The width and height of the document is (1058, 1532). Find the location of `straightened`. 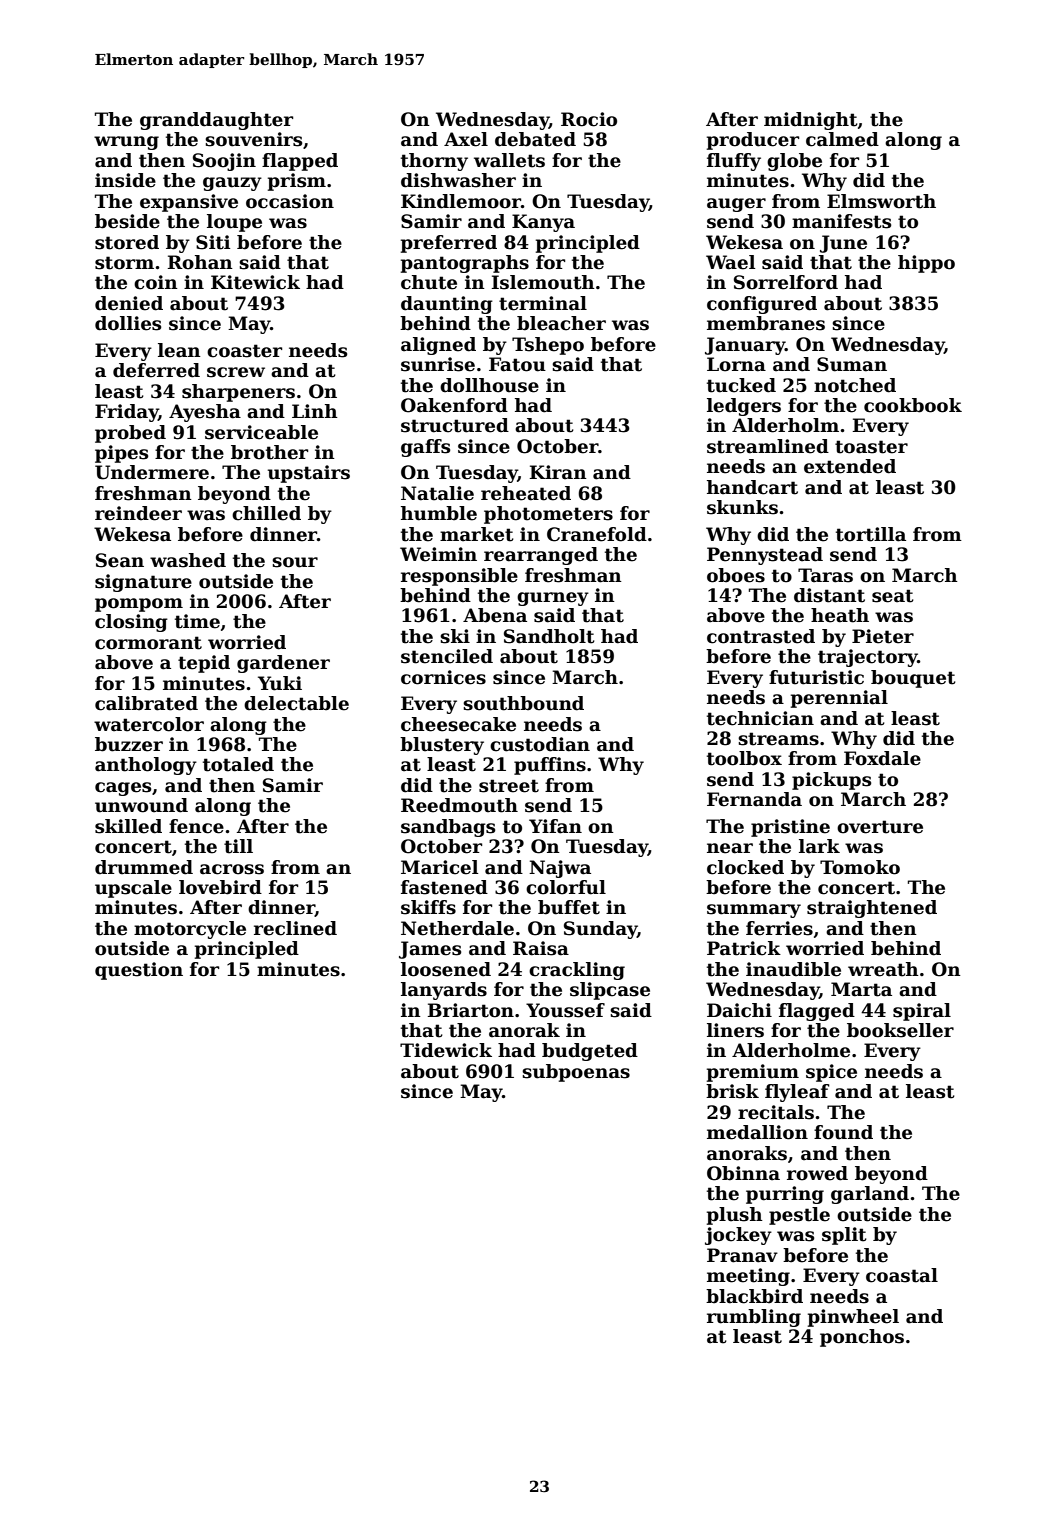

straightened is located at coordinates (872, 909).
